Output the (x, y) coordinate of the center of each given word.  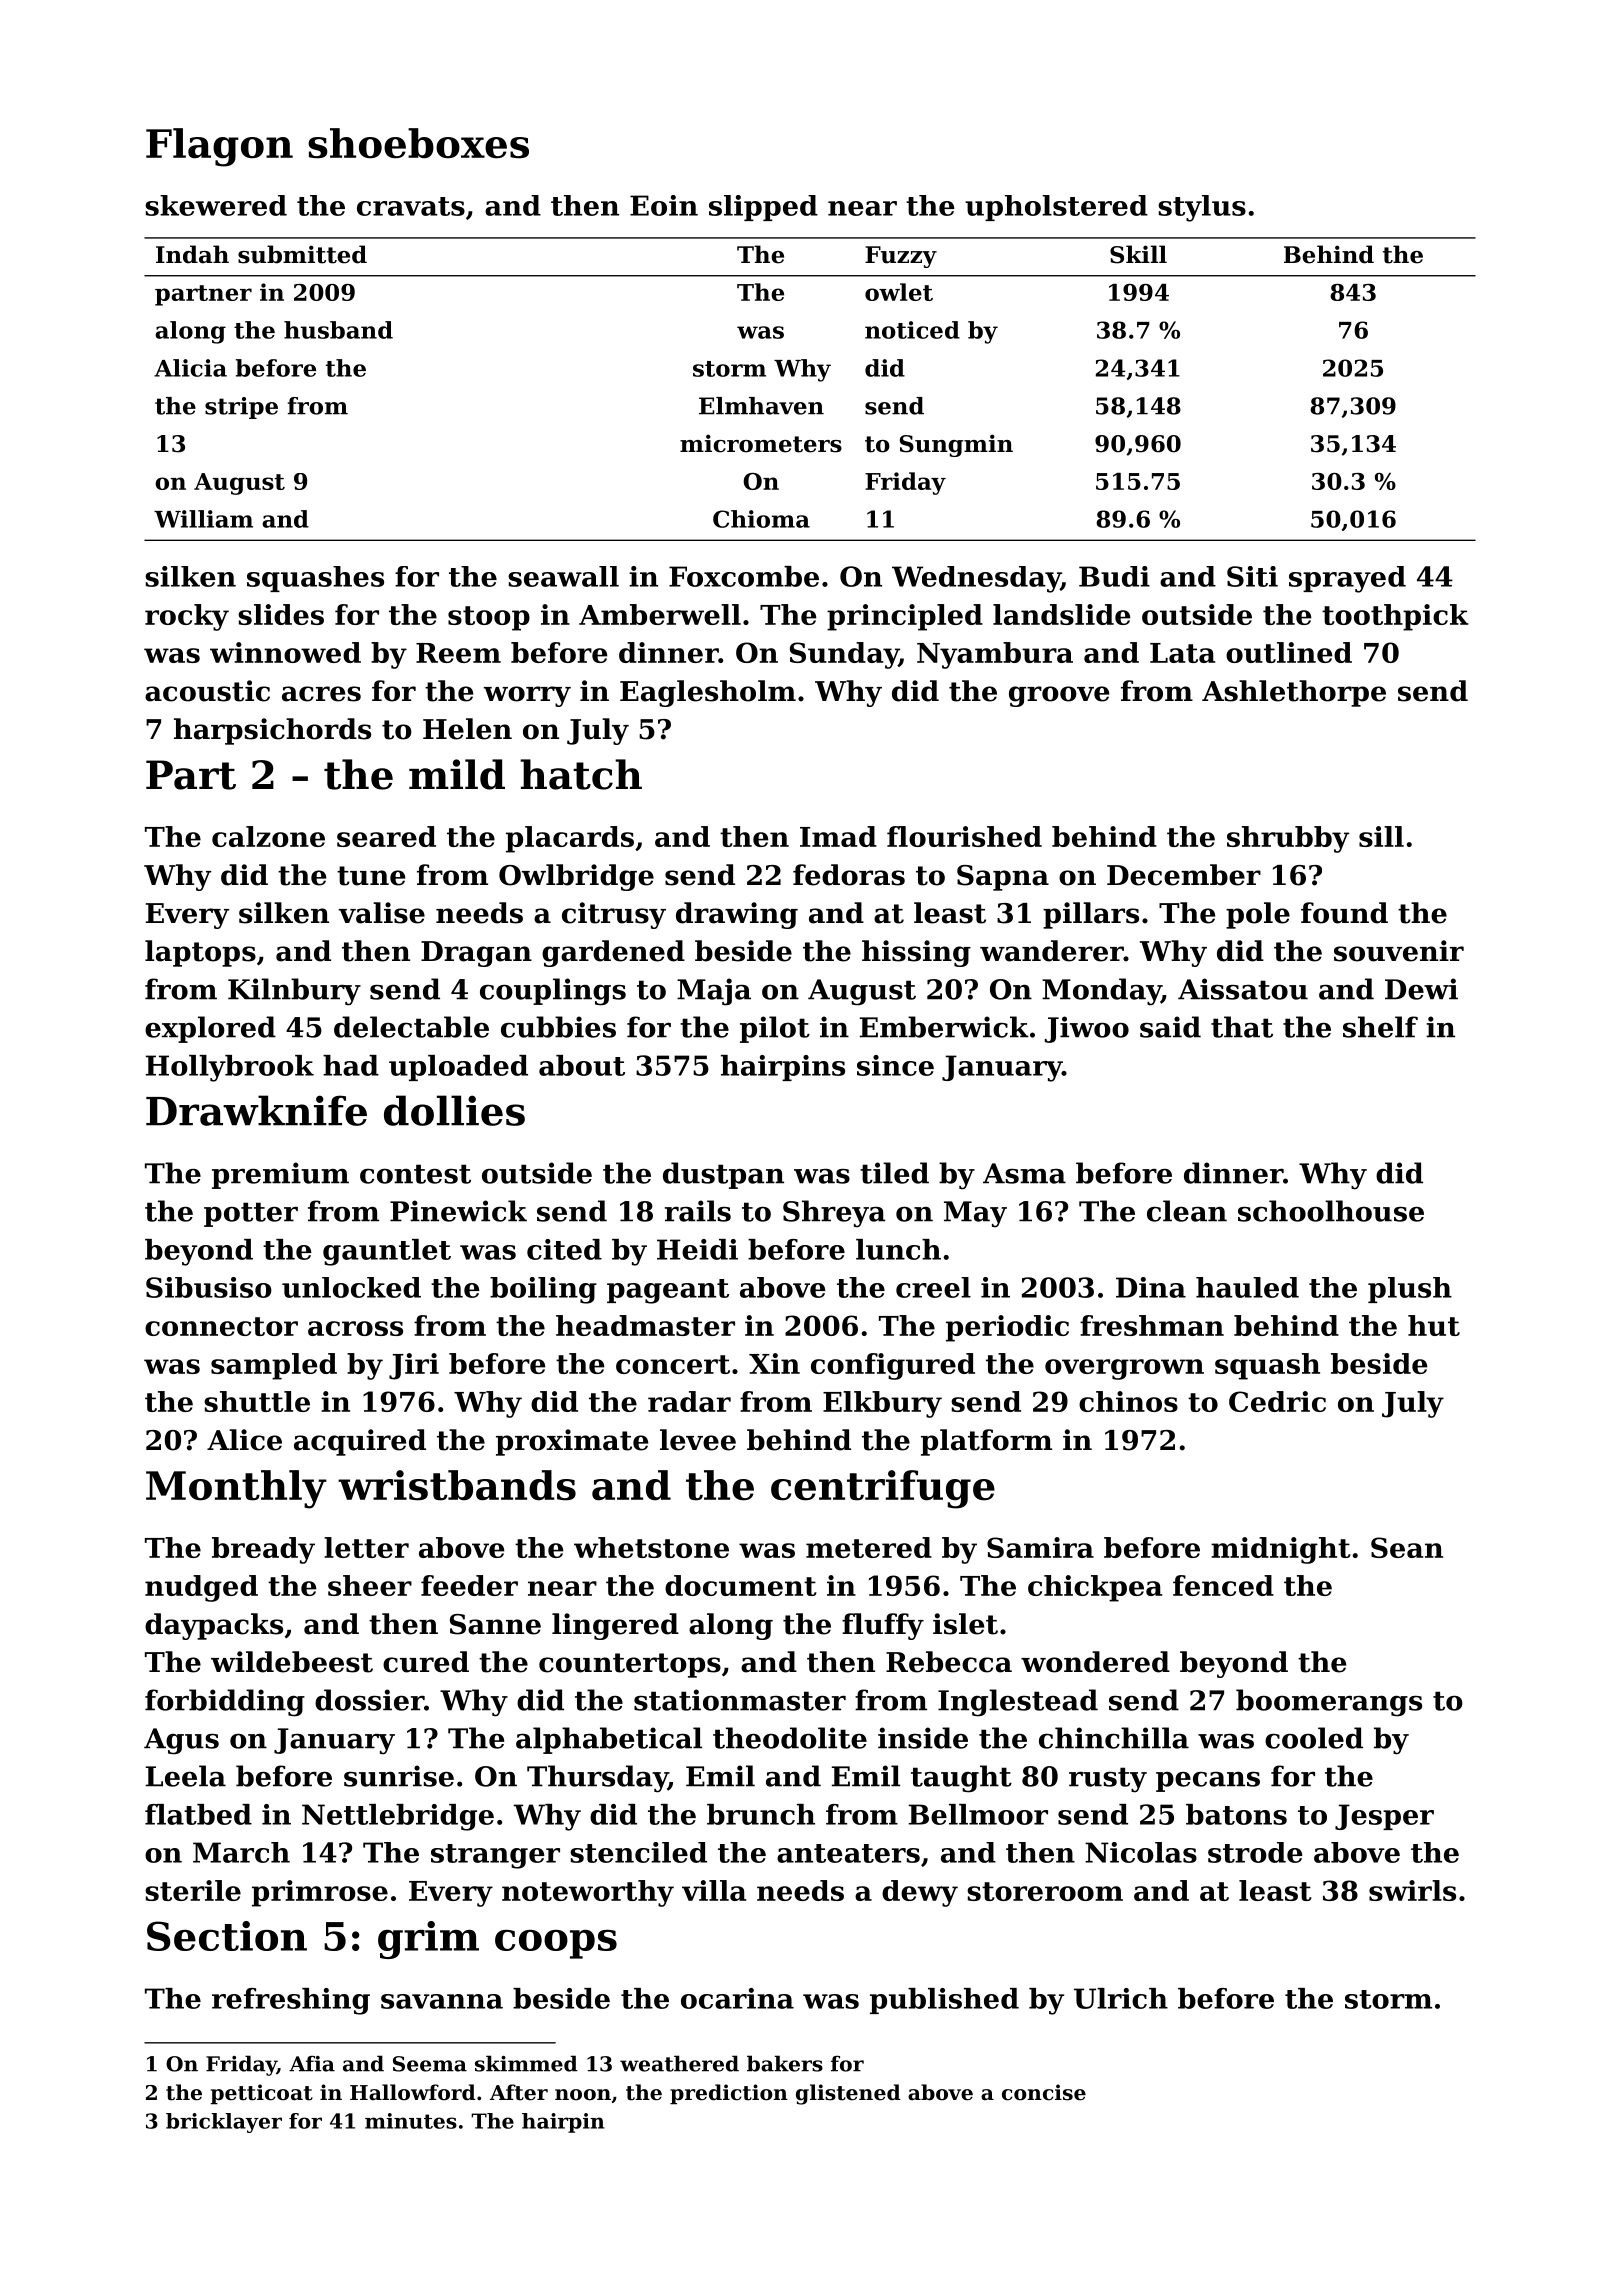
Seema (430, 2064)
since (895, 1065)
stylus (1202, 208)
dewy (920, 1893)
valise (382, 913)
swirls (1412, 1890)
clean (1187, 1211)
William (203, 519)
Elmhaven (761, 406)
